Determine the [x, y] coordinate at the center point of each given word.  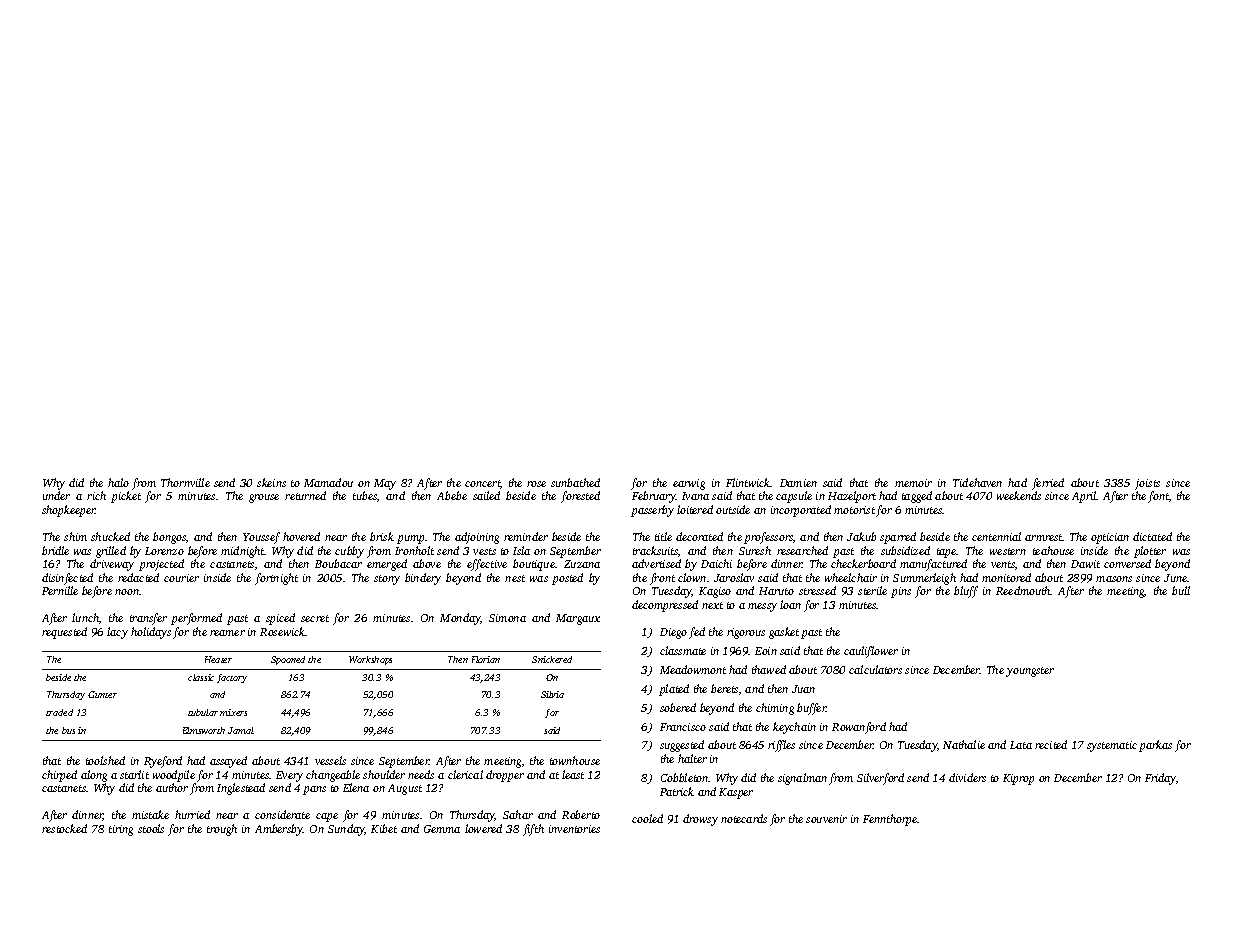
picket [126, 497]
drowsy [700, 820]
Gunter [102, 694]
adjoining [477, 538]
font [1158, 497]
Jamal [241, 730]
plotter [1150, 552]
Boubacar [338, 563]
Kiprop [1018, 779]
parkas [1155, 746]
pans [314, 790]
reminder [526, 536]
